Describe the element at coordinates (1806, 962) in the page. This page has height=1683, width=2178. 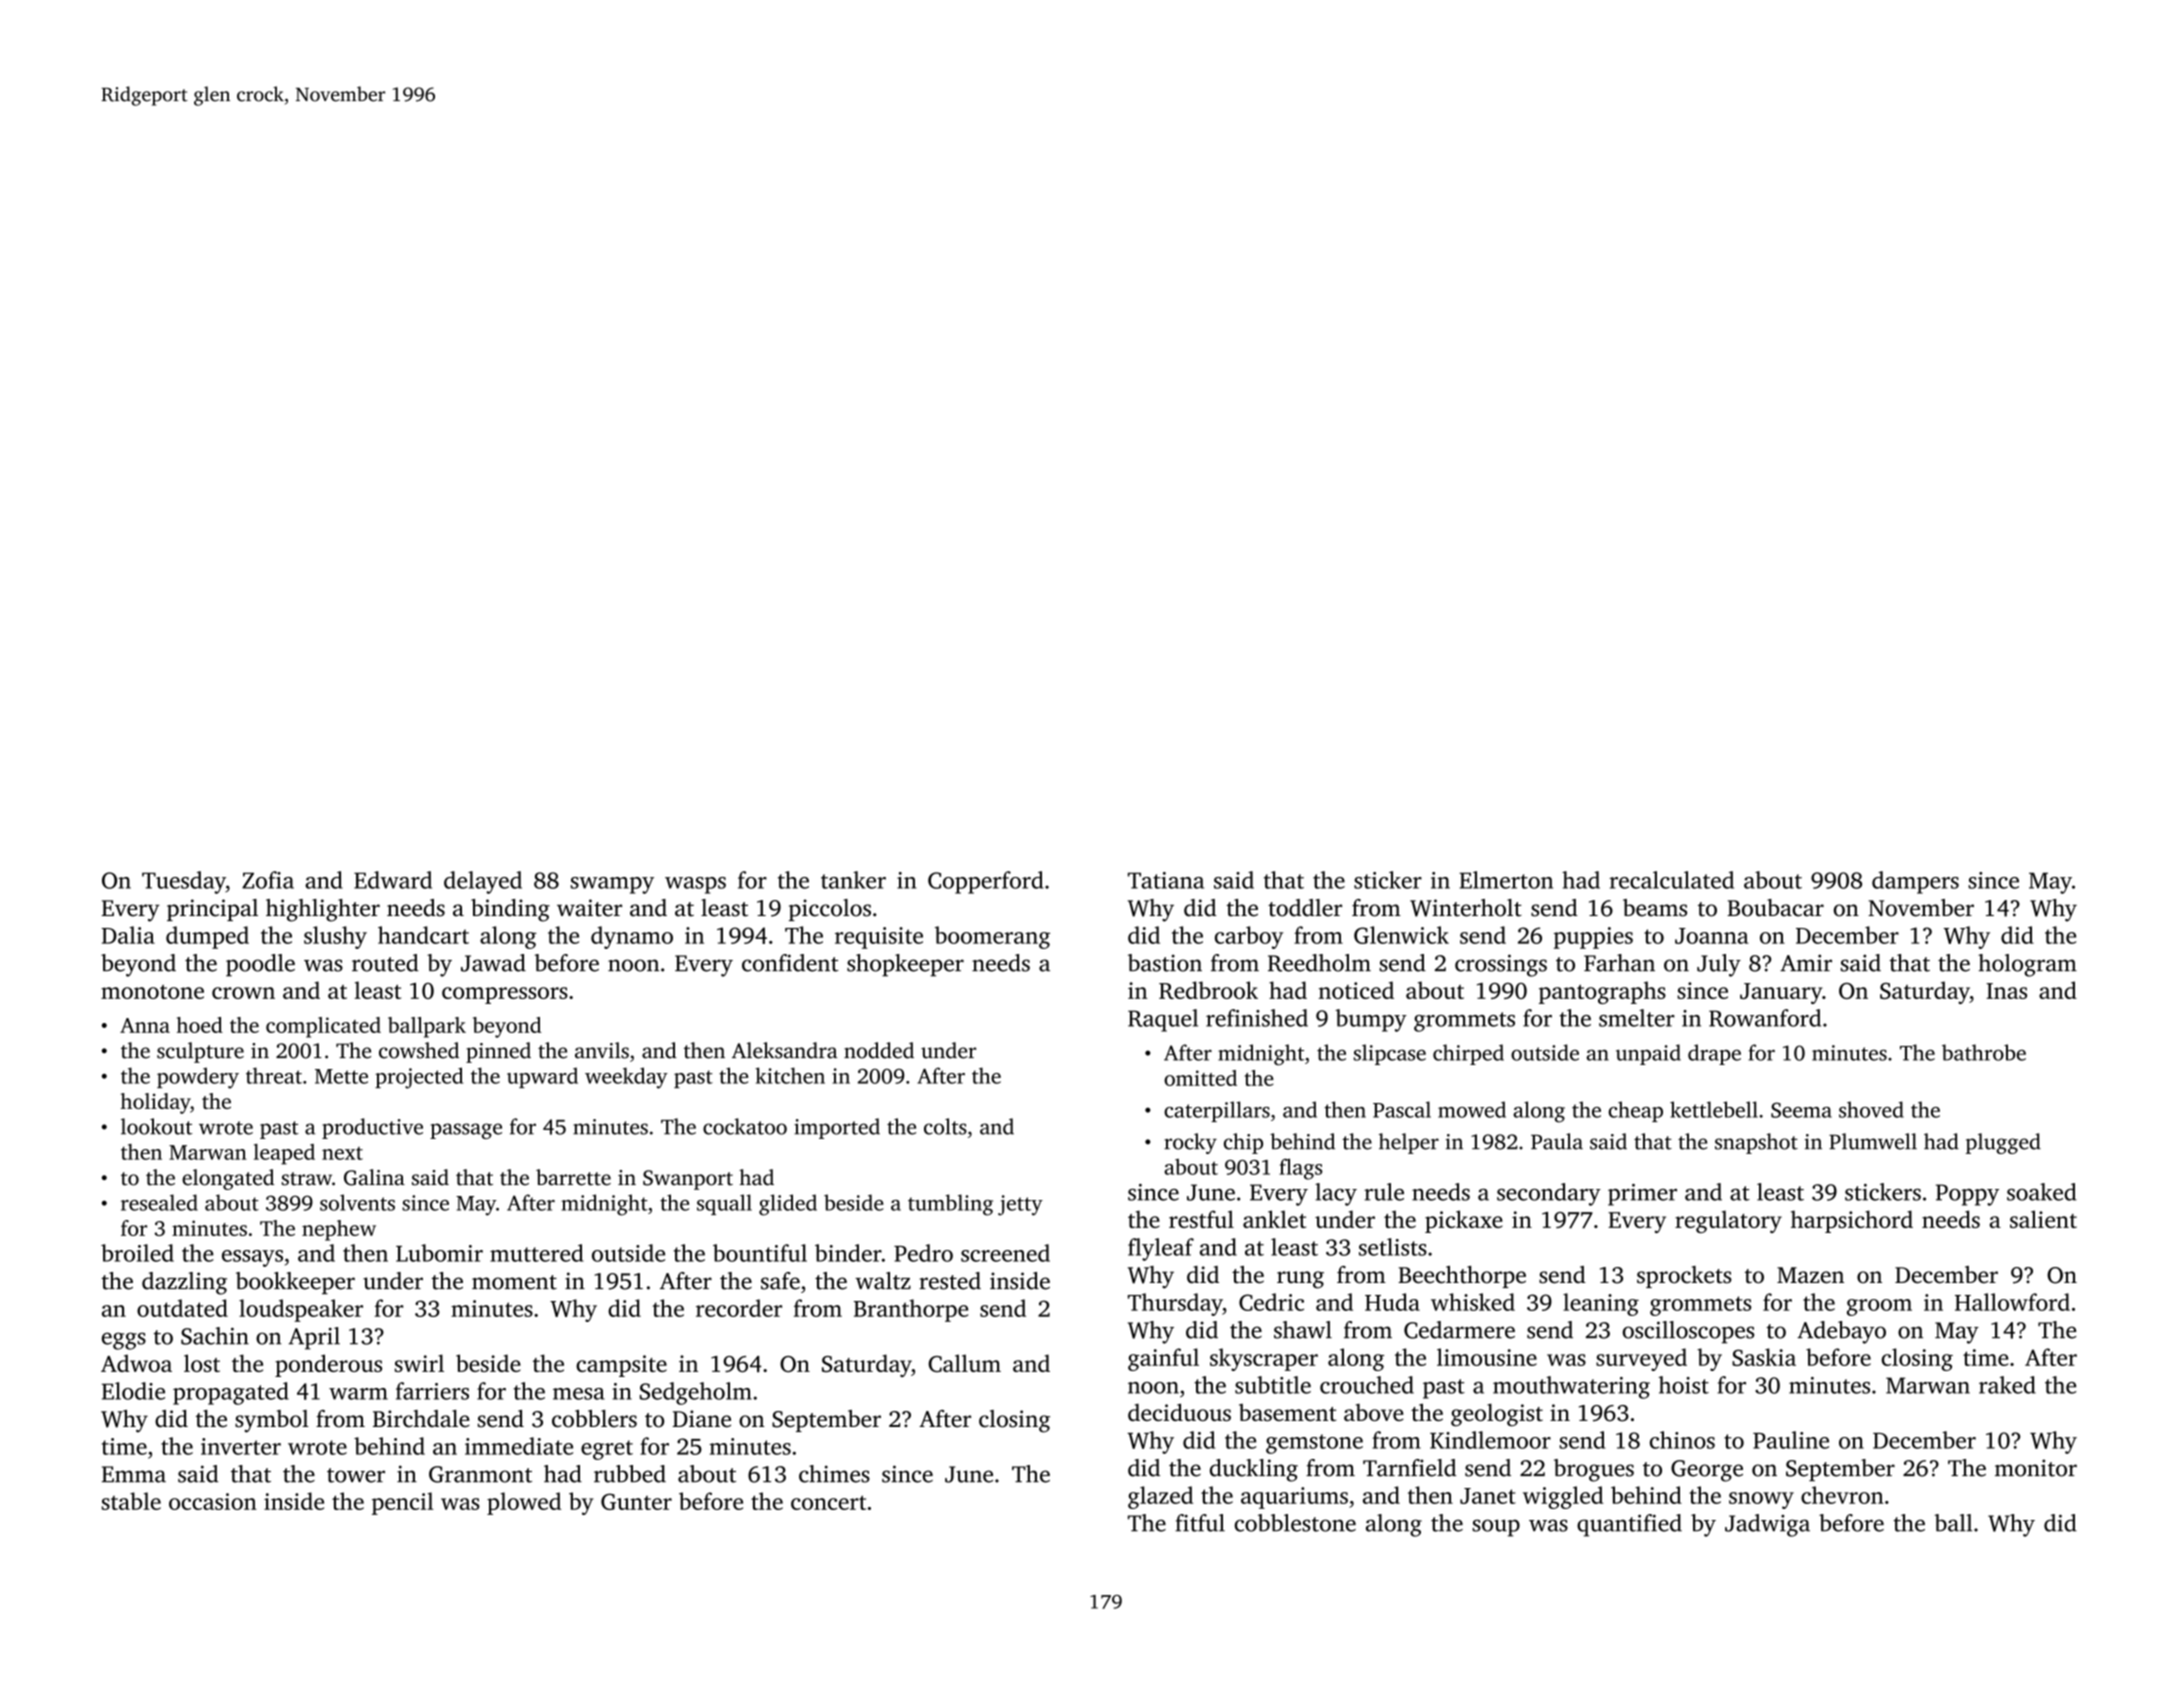
I see `Amir` at that location.
